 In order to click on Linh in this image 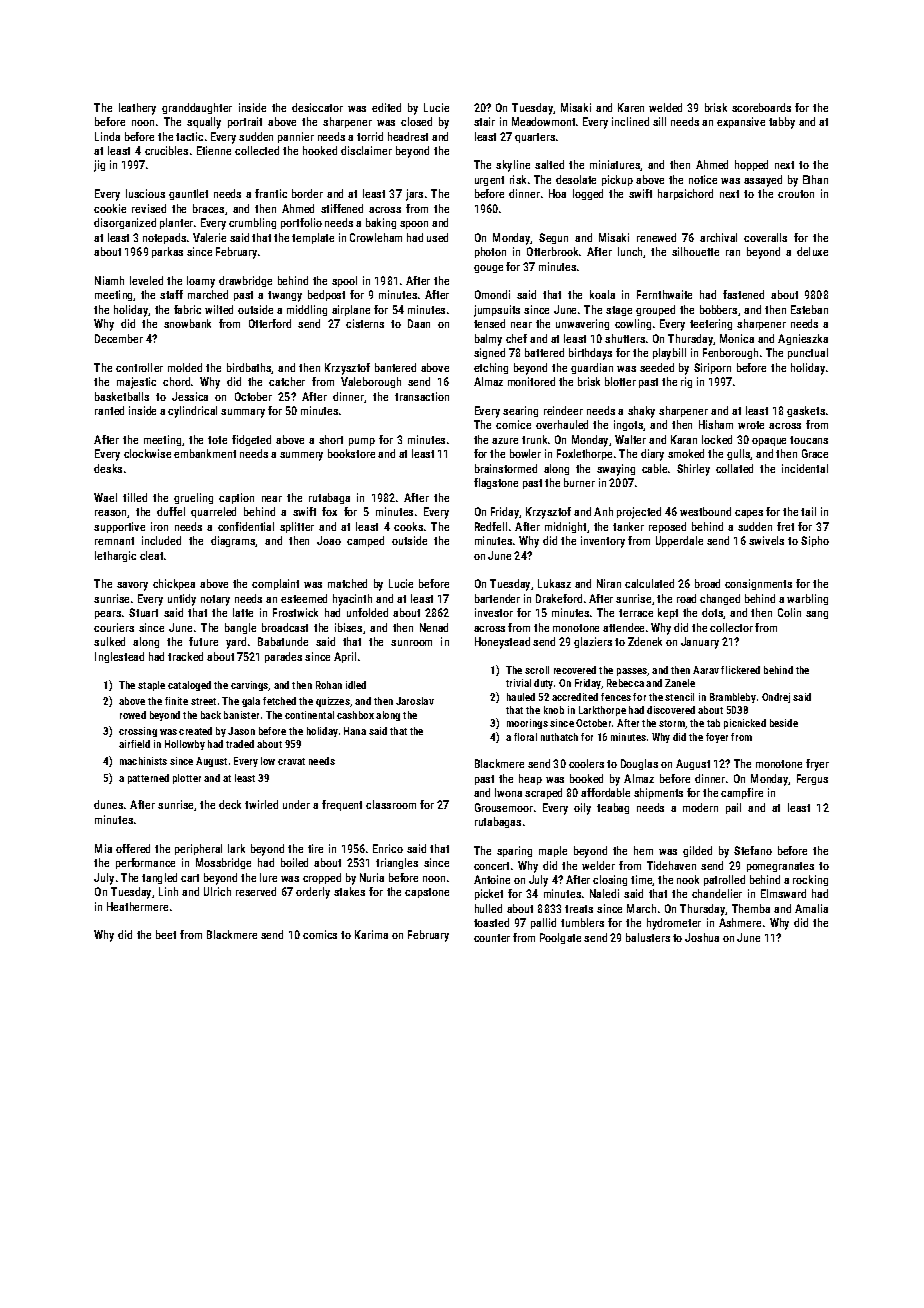, I will do `click(168, 891)`.
